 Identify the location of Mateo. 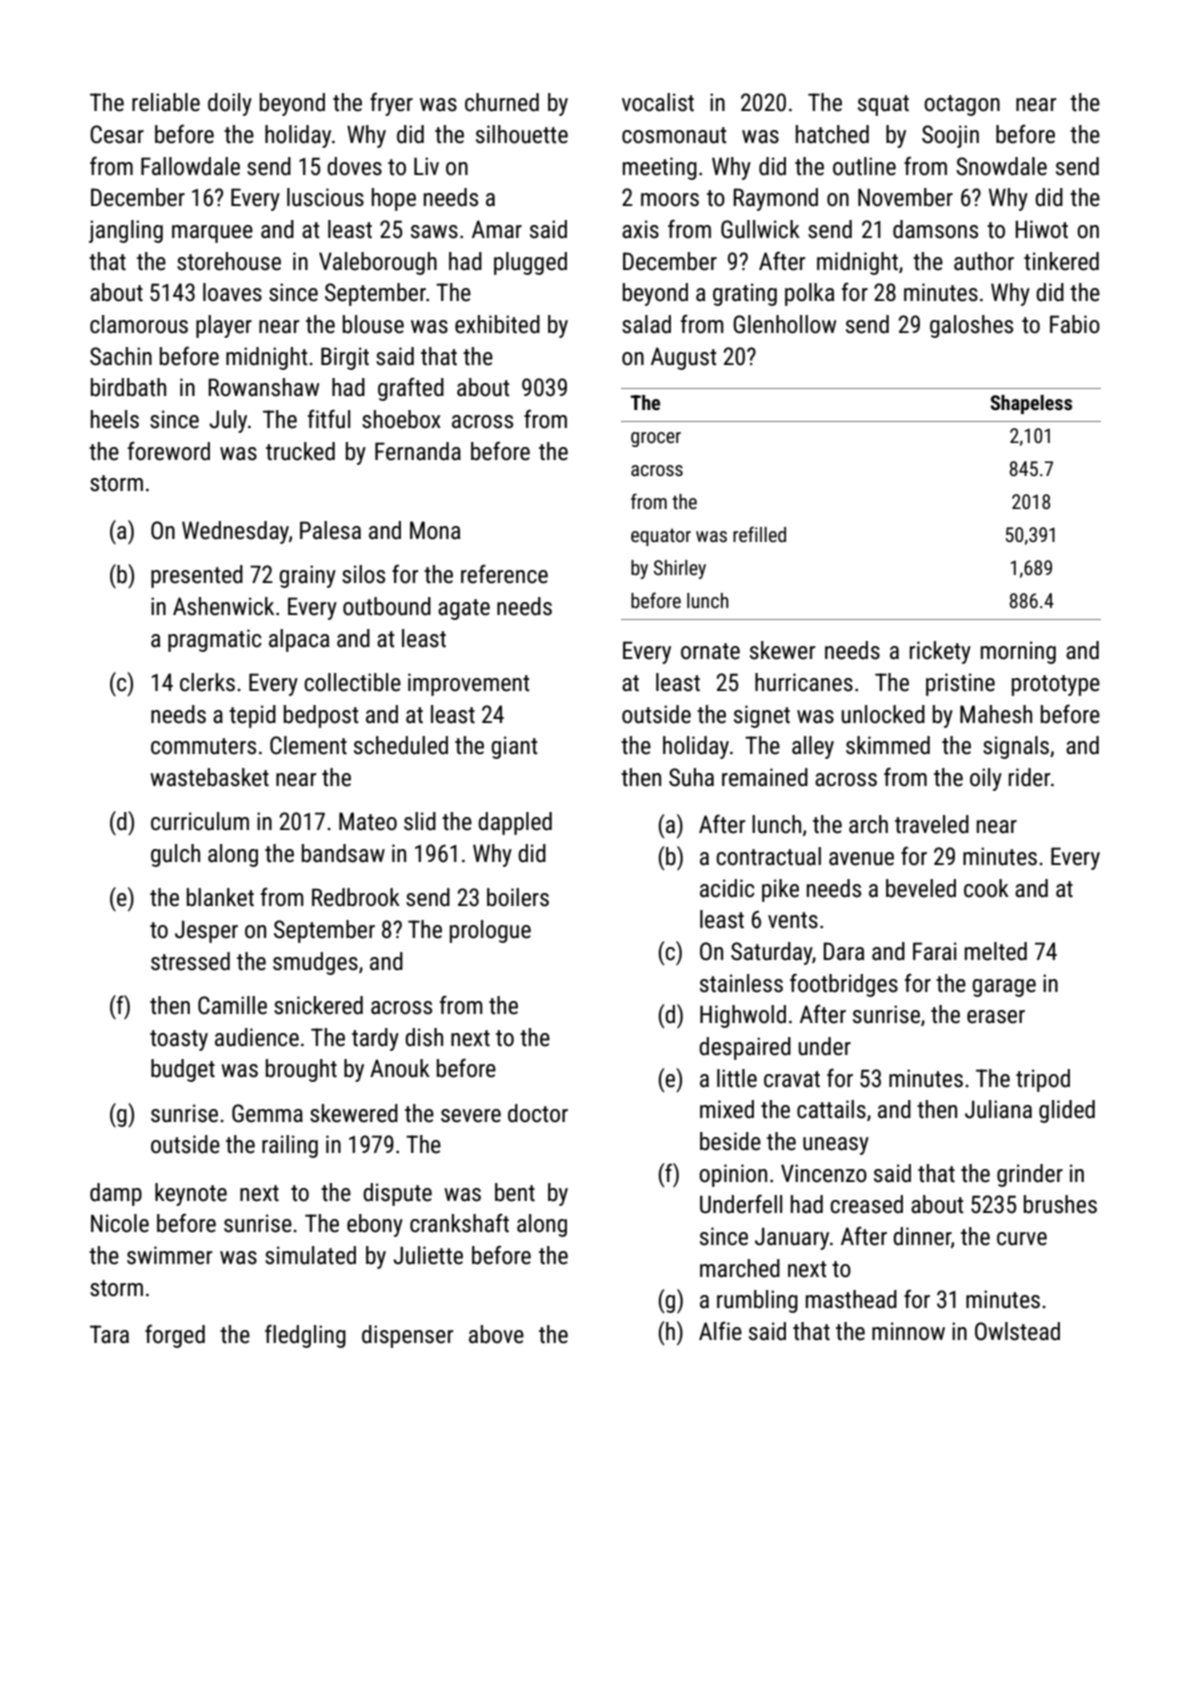
(368, 821).
